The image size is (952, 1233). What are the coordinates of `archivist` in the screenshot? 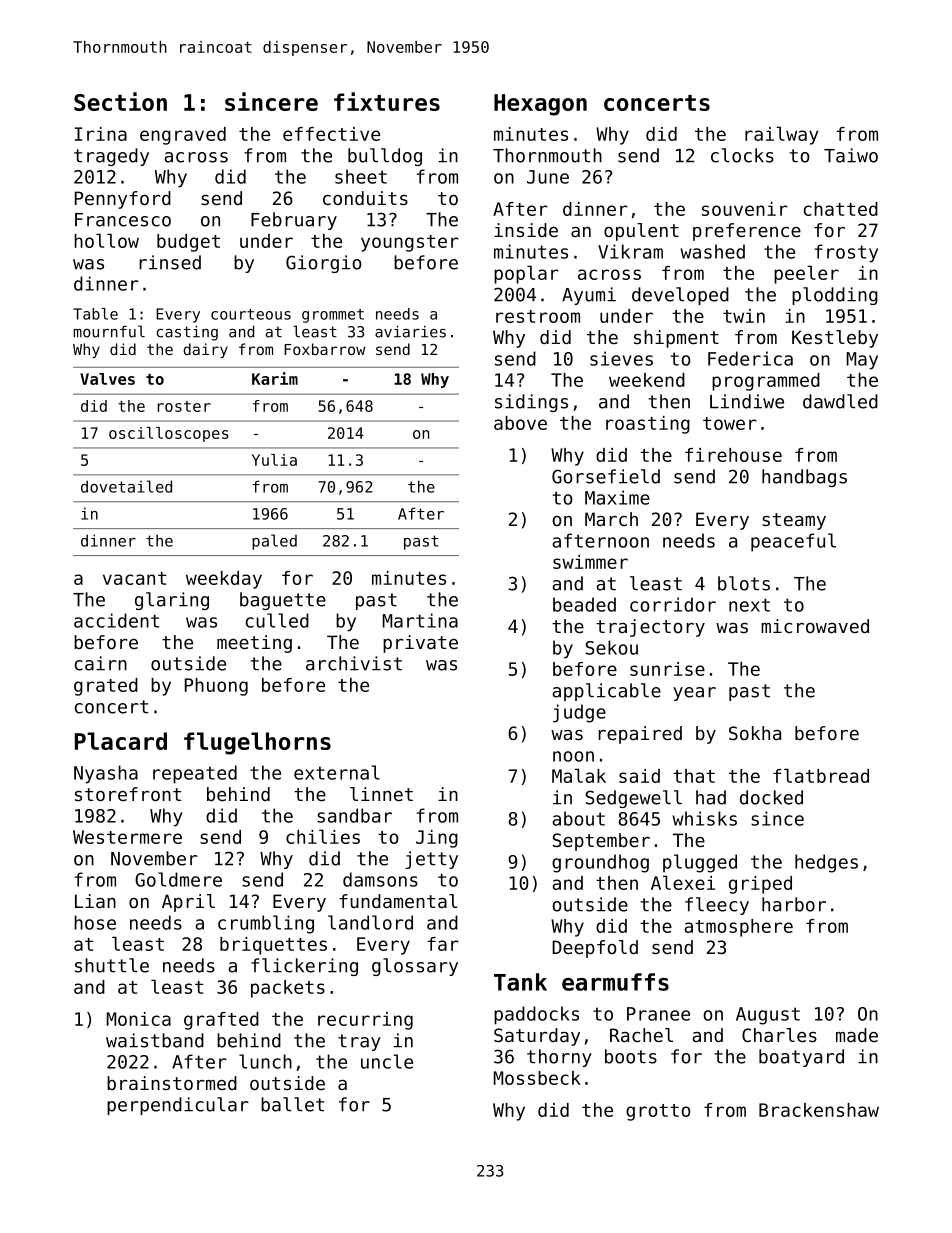 It's located at (354, 663).
